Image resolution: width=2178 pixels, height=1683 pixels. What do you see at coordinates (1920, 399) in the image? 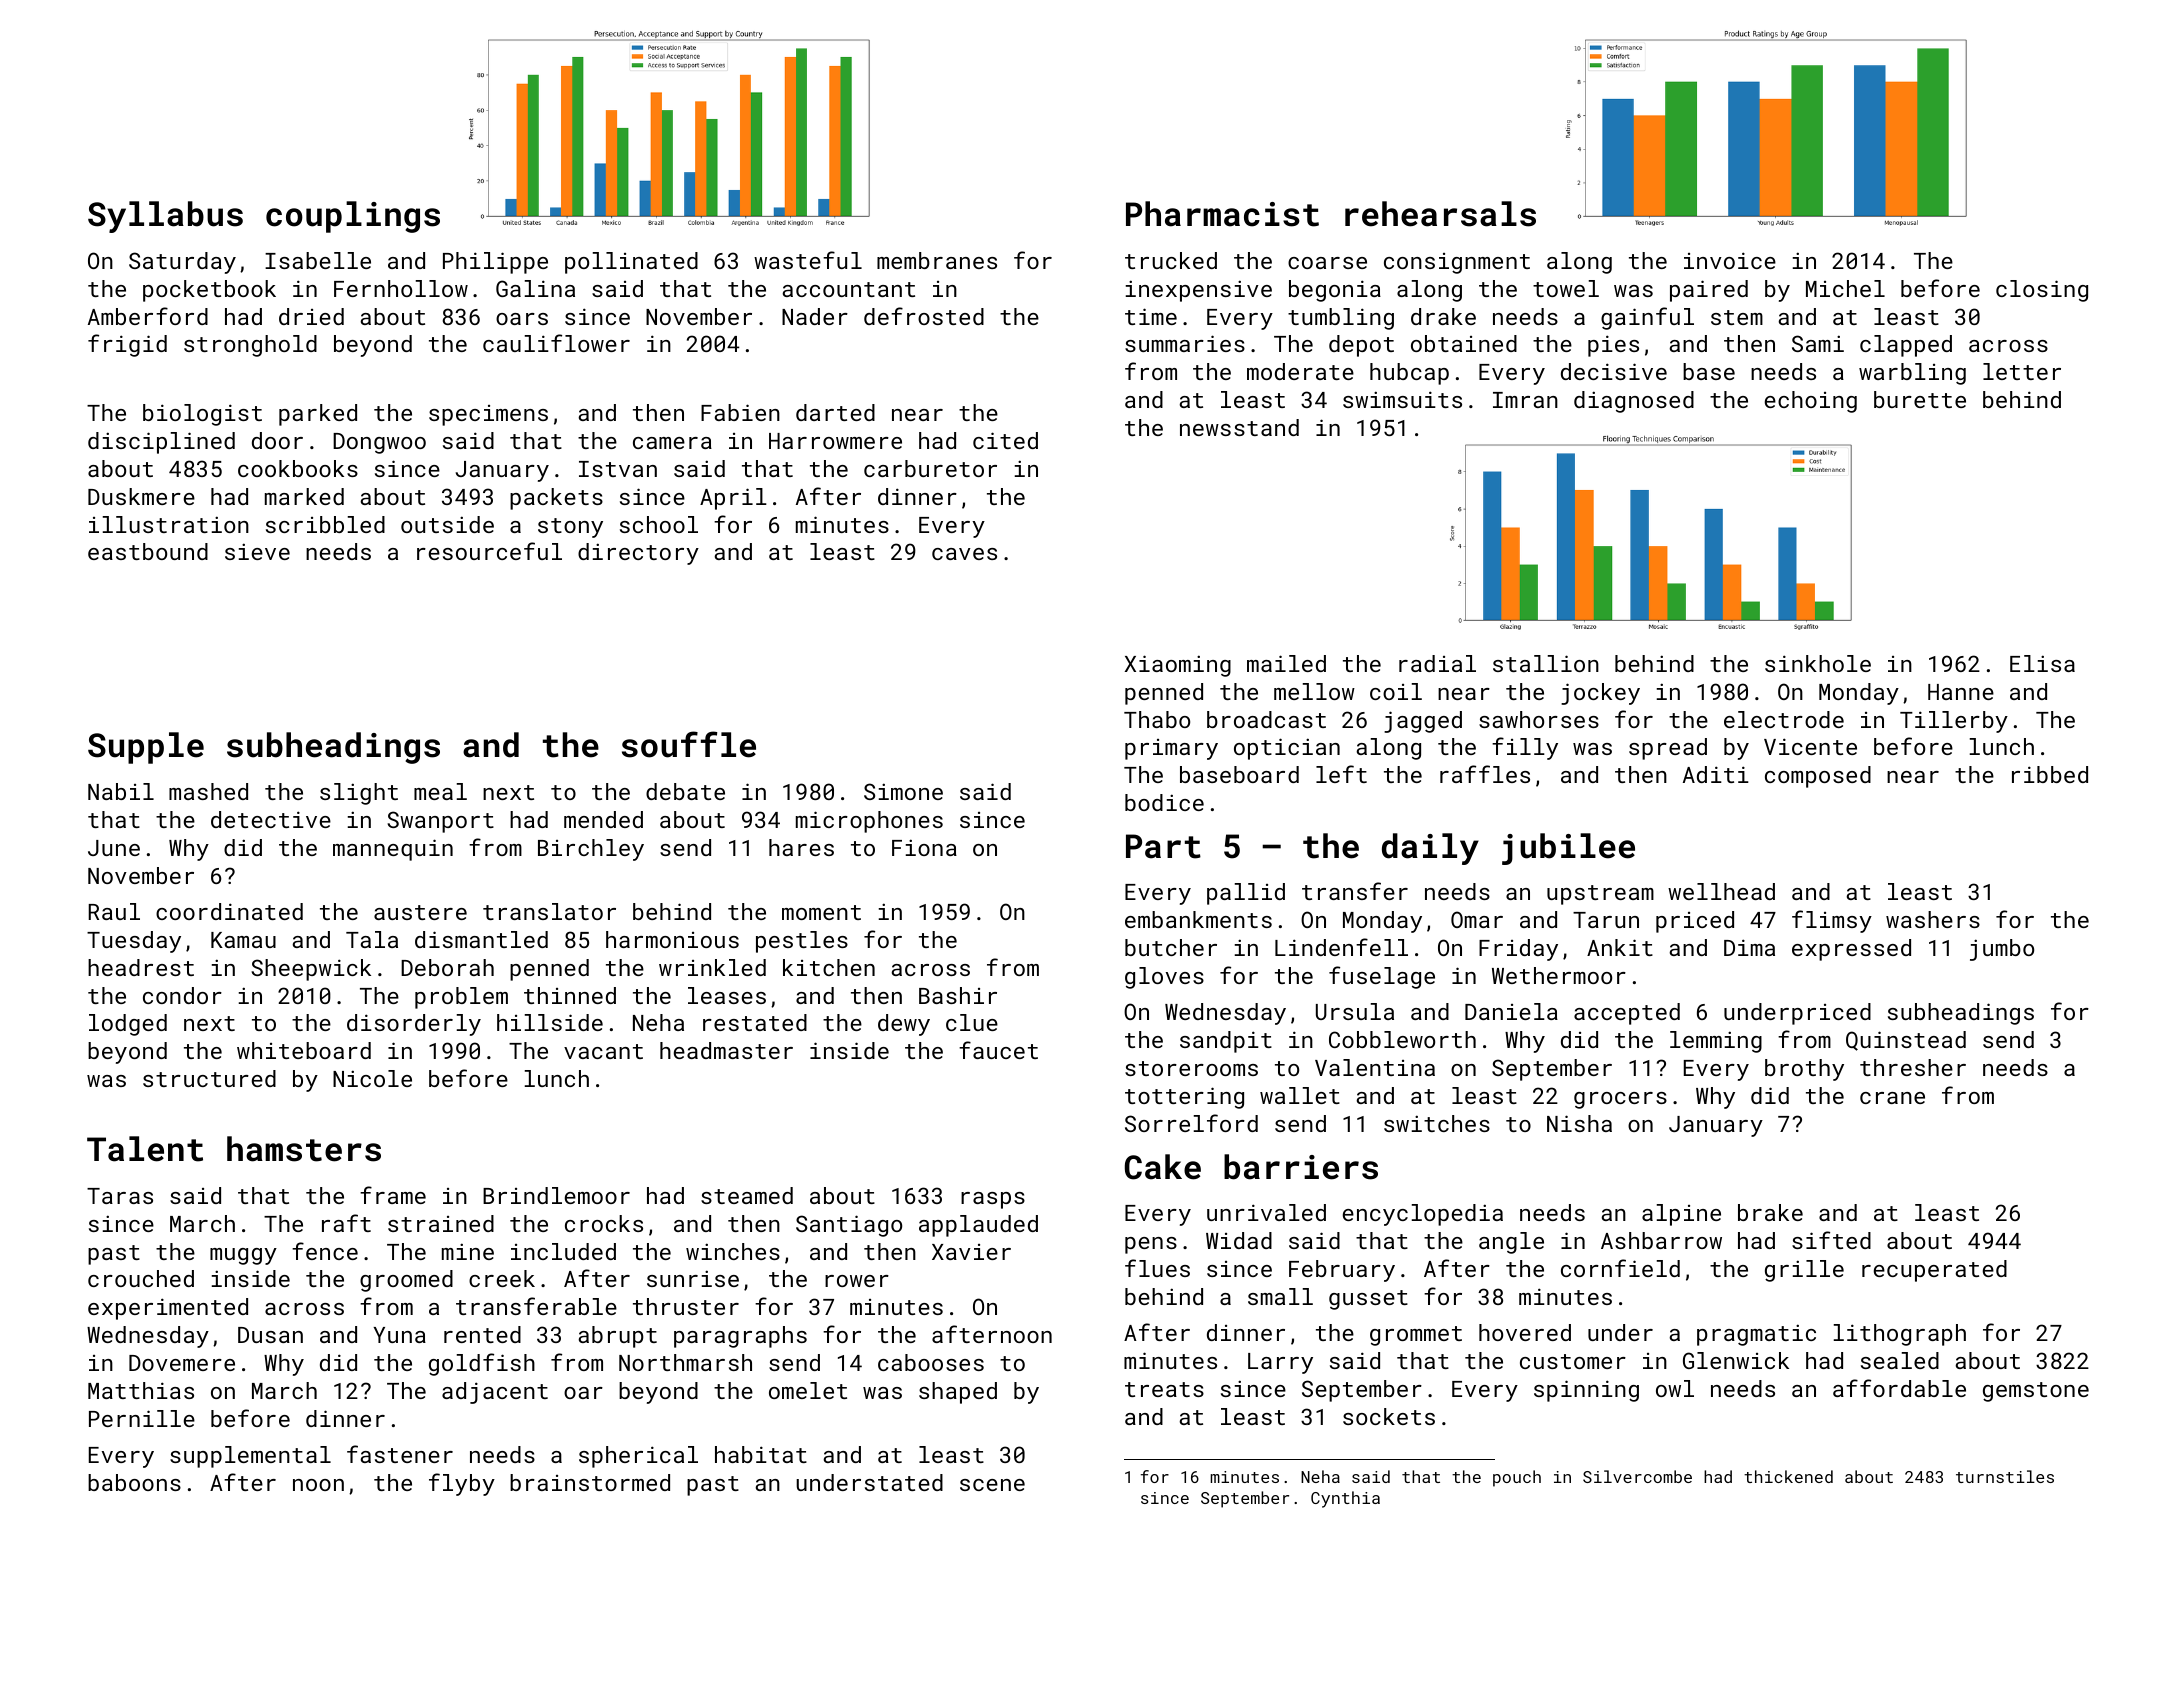
I see `burette` at bounding box center [1920, 399].
